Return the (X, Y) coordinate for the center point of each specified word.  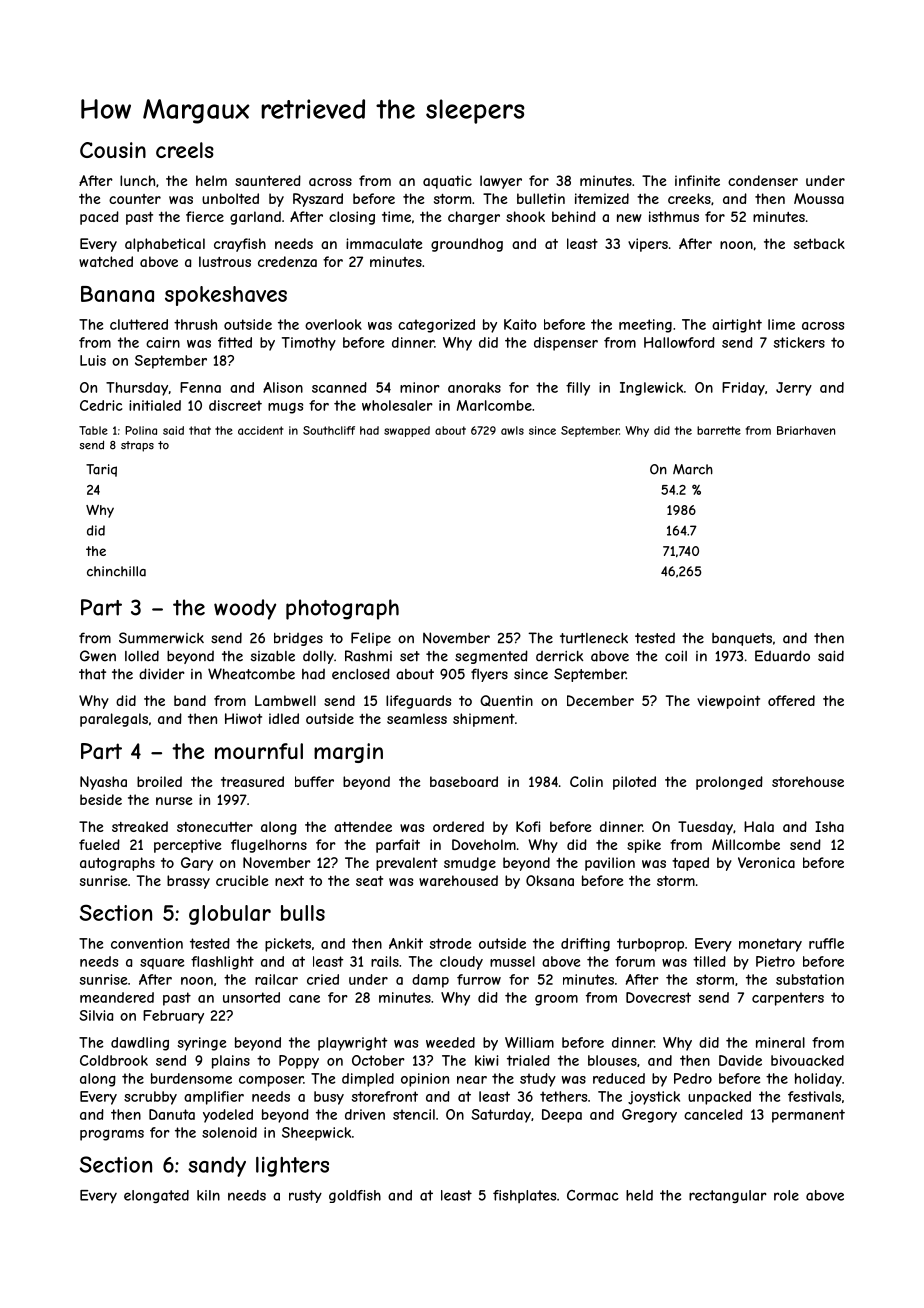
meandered (117, 997)
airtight (737, 326)
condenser (763, 180)
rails (385, 961)
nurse (174, 801)
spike (644, 846)
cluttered (139, 324)
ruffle (826, 943)
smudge (470, 864)
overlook (333, 324)
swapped (407, 431)
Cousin (113, 150)
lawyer (501, 182)
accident (261, 430)
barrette (719, 430)
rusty (305, 1196)
